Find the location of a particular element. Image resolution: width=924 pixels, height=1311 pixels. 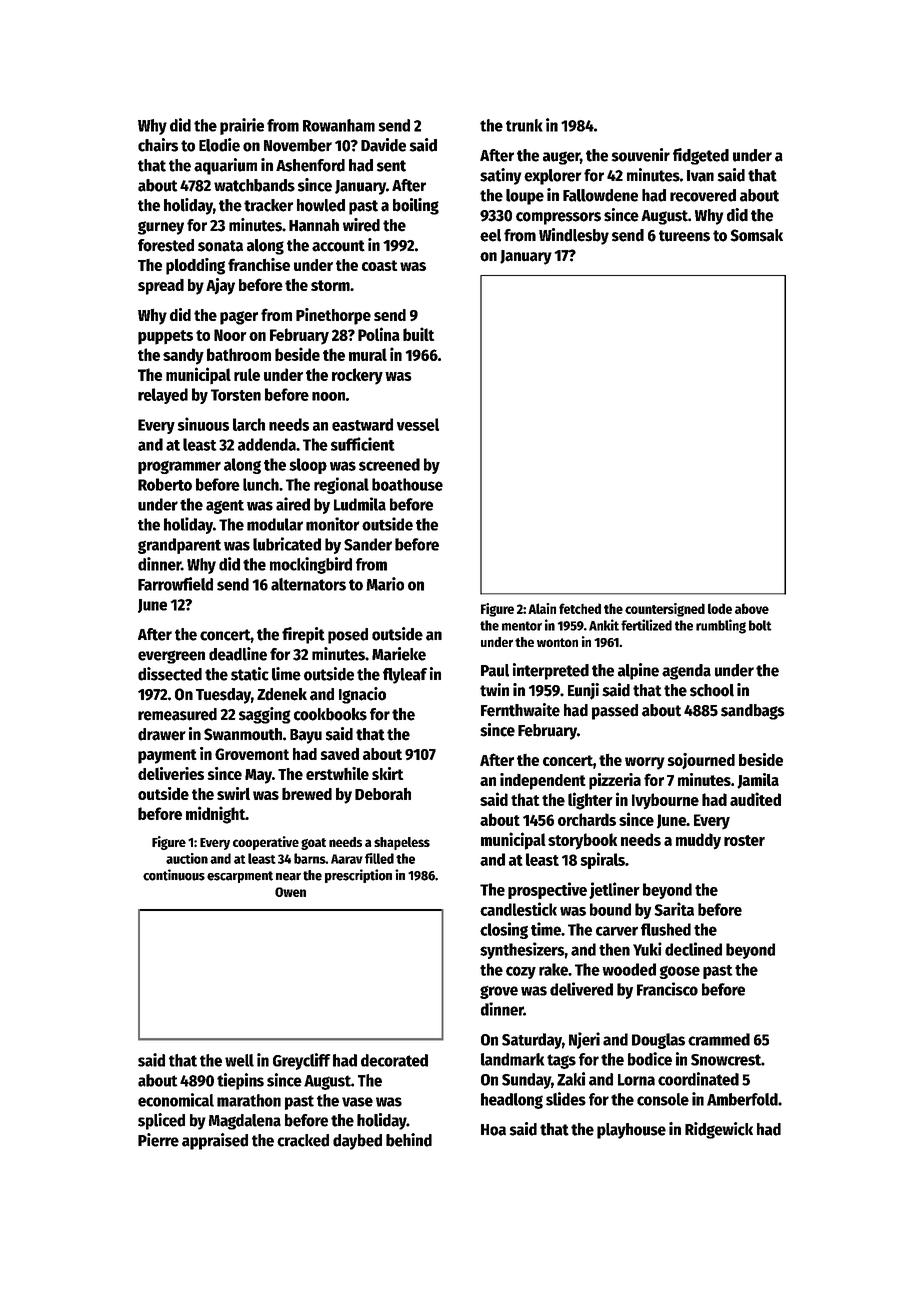

rake is located at coordinates (553, 969).
